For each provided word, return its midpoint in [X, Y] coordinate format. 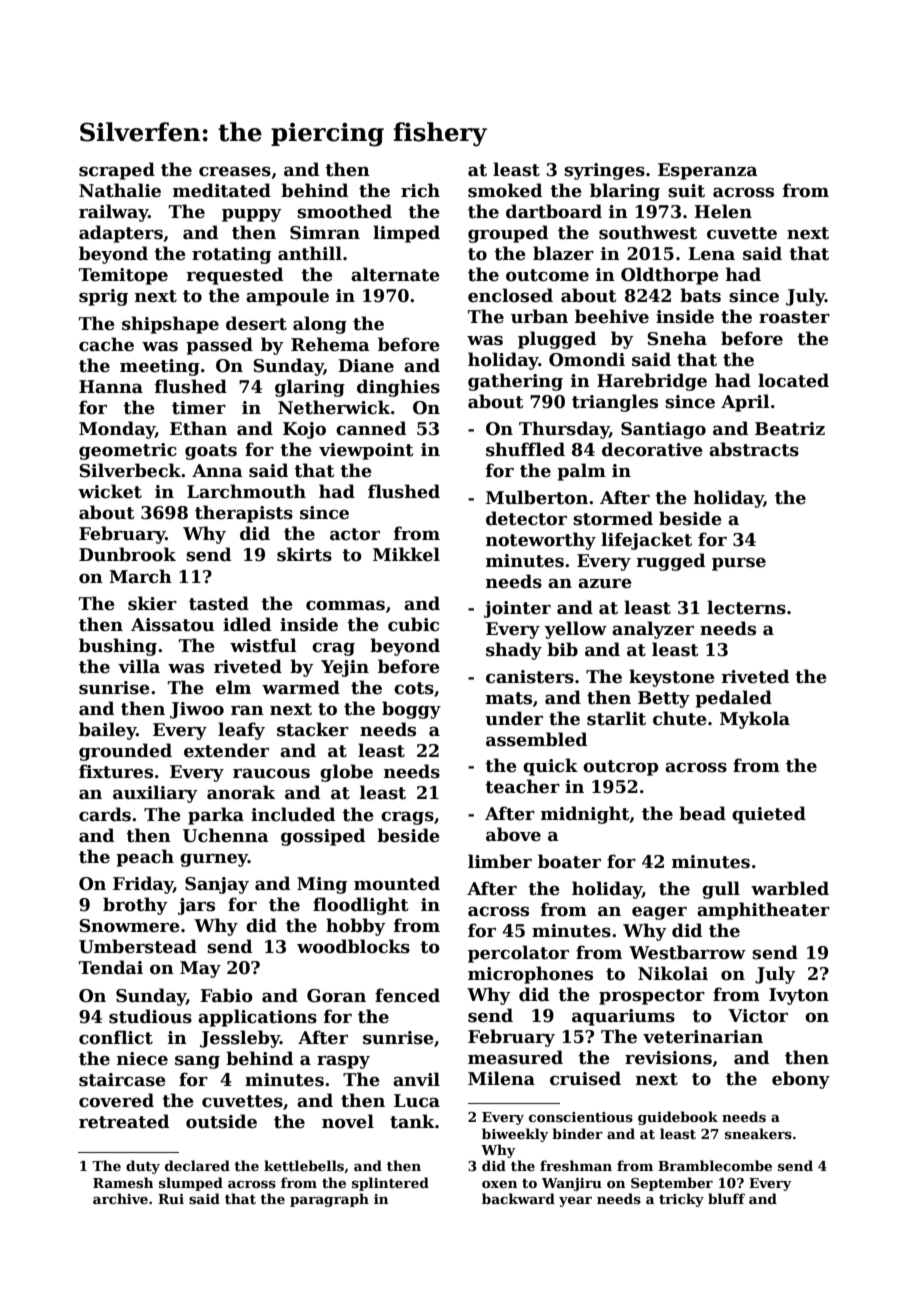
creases [235, 171]
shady [514, 651]
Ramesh [123, 1182]
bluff [726, 1198]
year [575, 1202]
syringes [604, 171]
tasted [219, 603]
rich [420, 190]
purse [739, 564]
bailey [107, 731]
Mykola [755, 720]
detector [526, 518]
